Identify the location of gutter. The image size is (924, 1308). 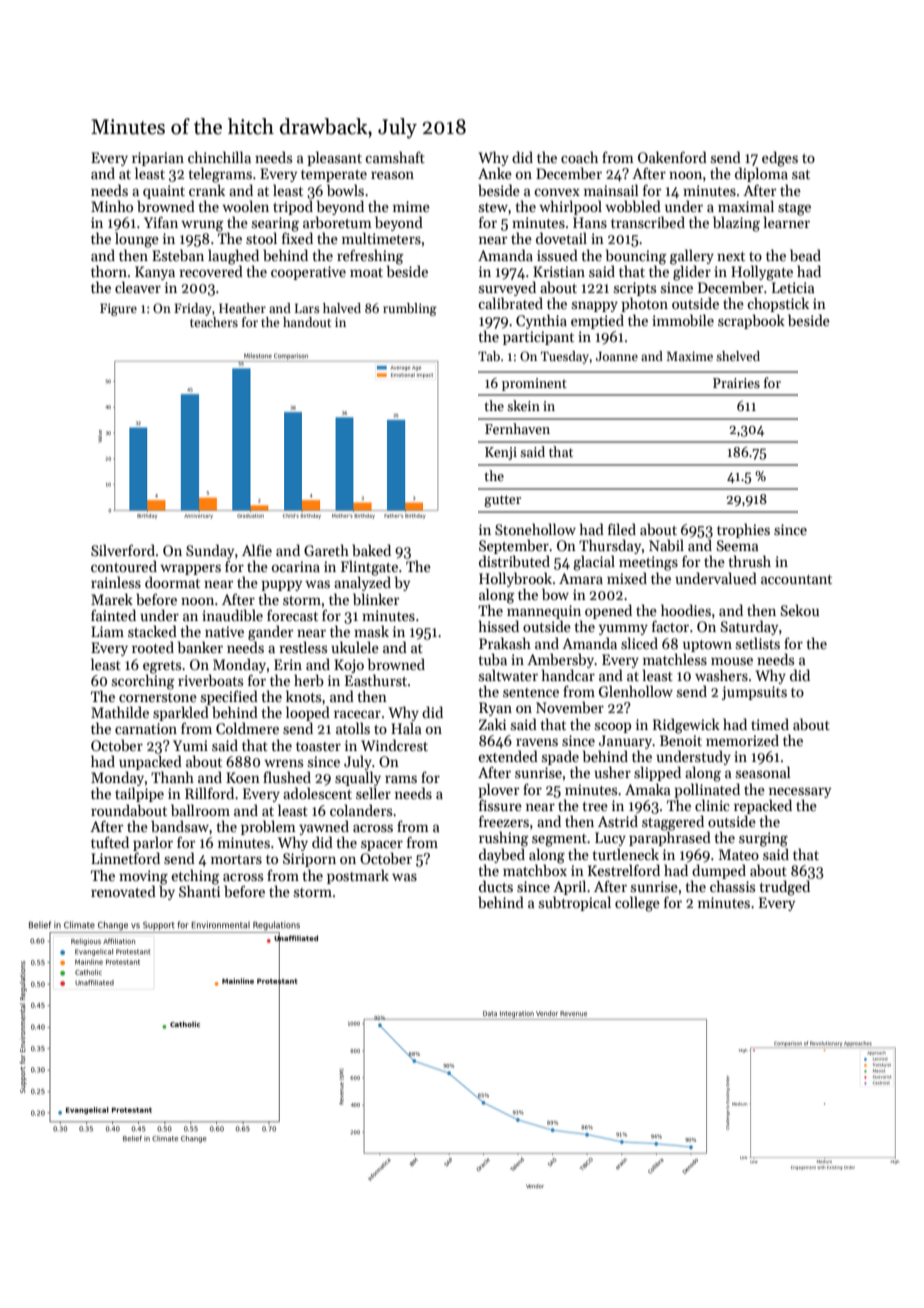
(502, 501).
